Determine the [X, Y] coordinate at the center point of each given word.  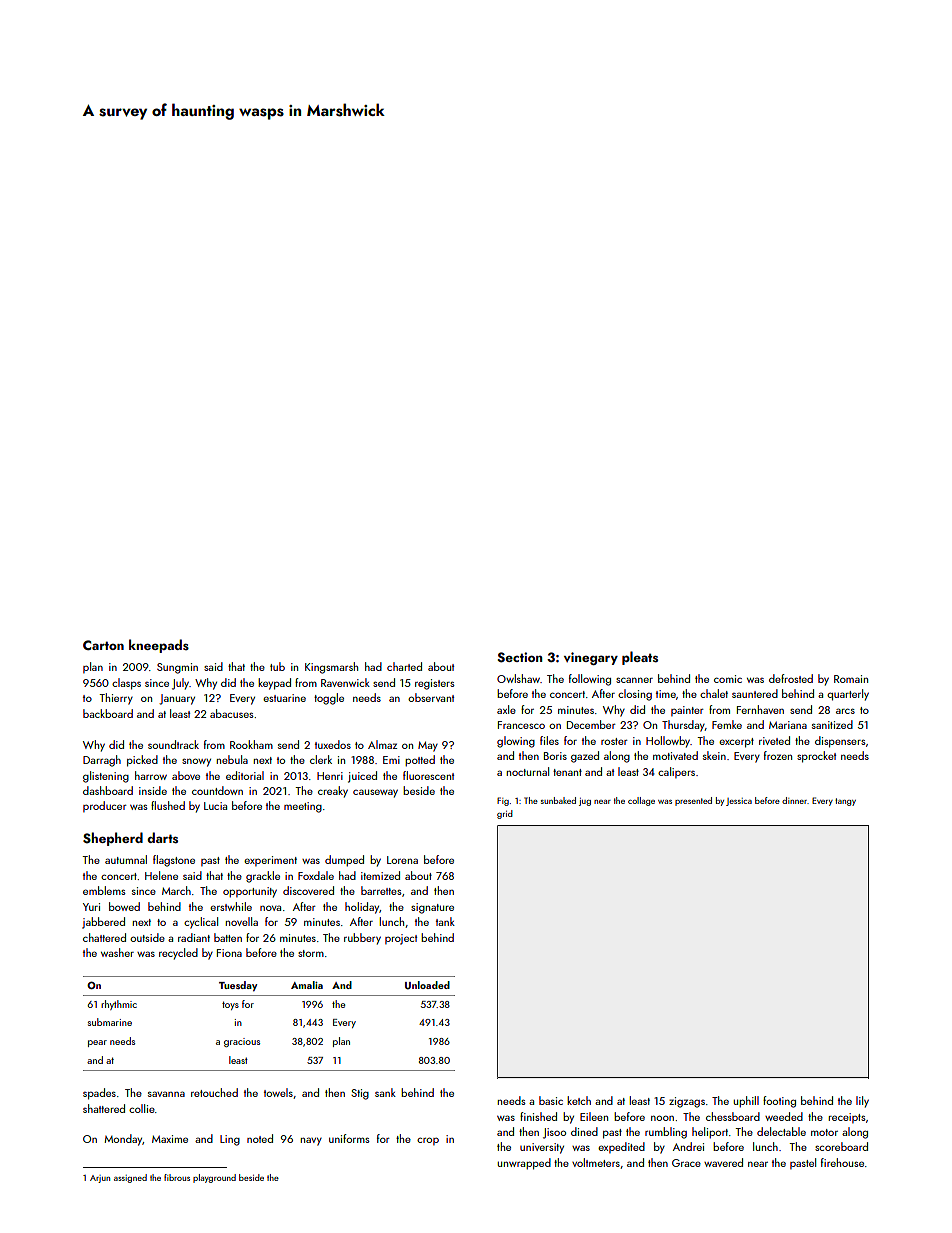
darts [162, 838]
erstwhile [231, 906]
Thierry [116, 699]
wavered [723, 1162]
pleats [640, 658]
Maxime [170, 1139]
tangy [845, 802]
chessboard [733, 1116]
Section [520, 657]
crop [428, 1141]
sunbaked [558, 800]
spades [99, 1094]
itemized [380, 875]
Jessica [739, 802]
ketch [579, 1100]
